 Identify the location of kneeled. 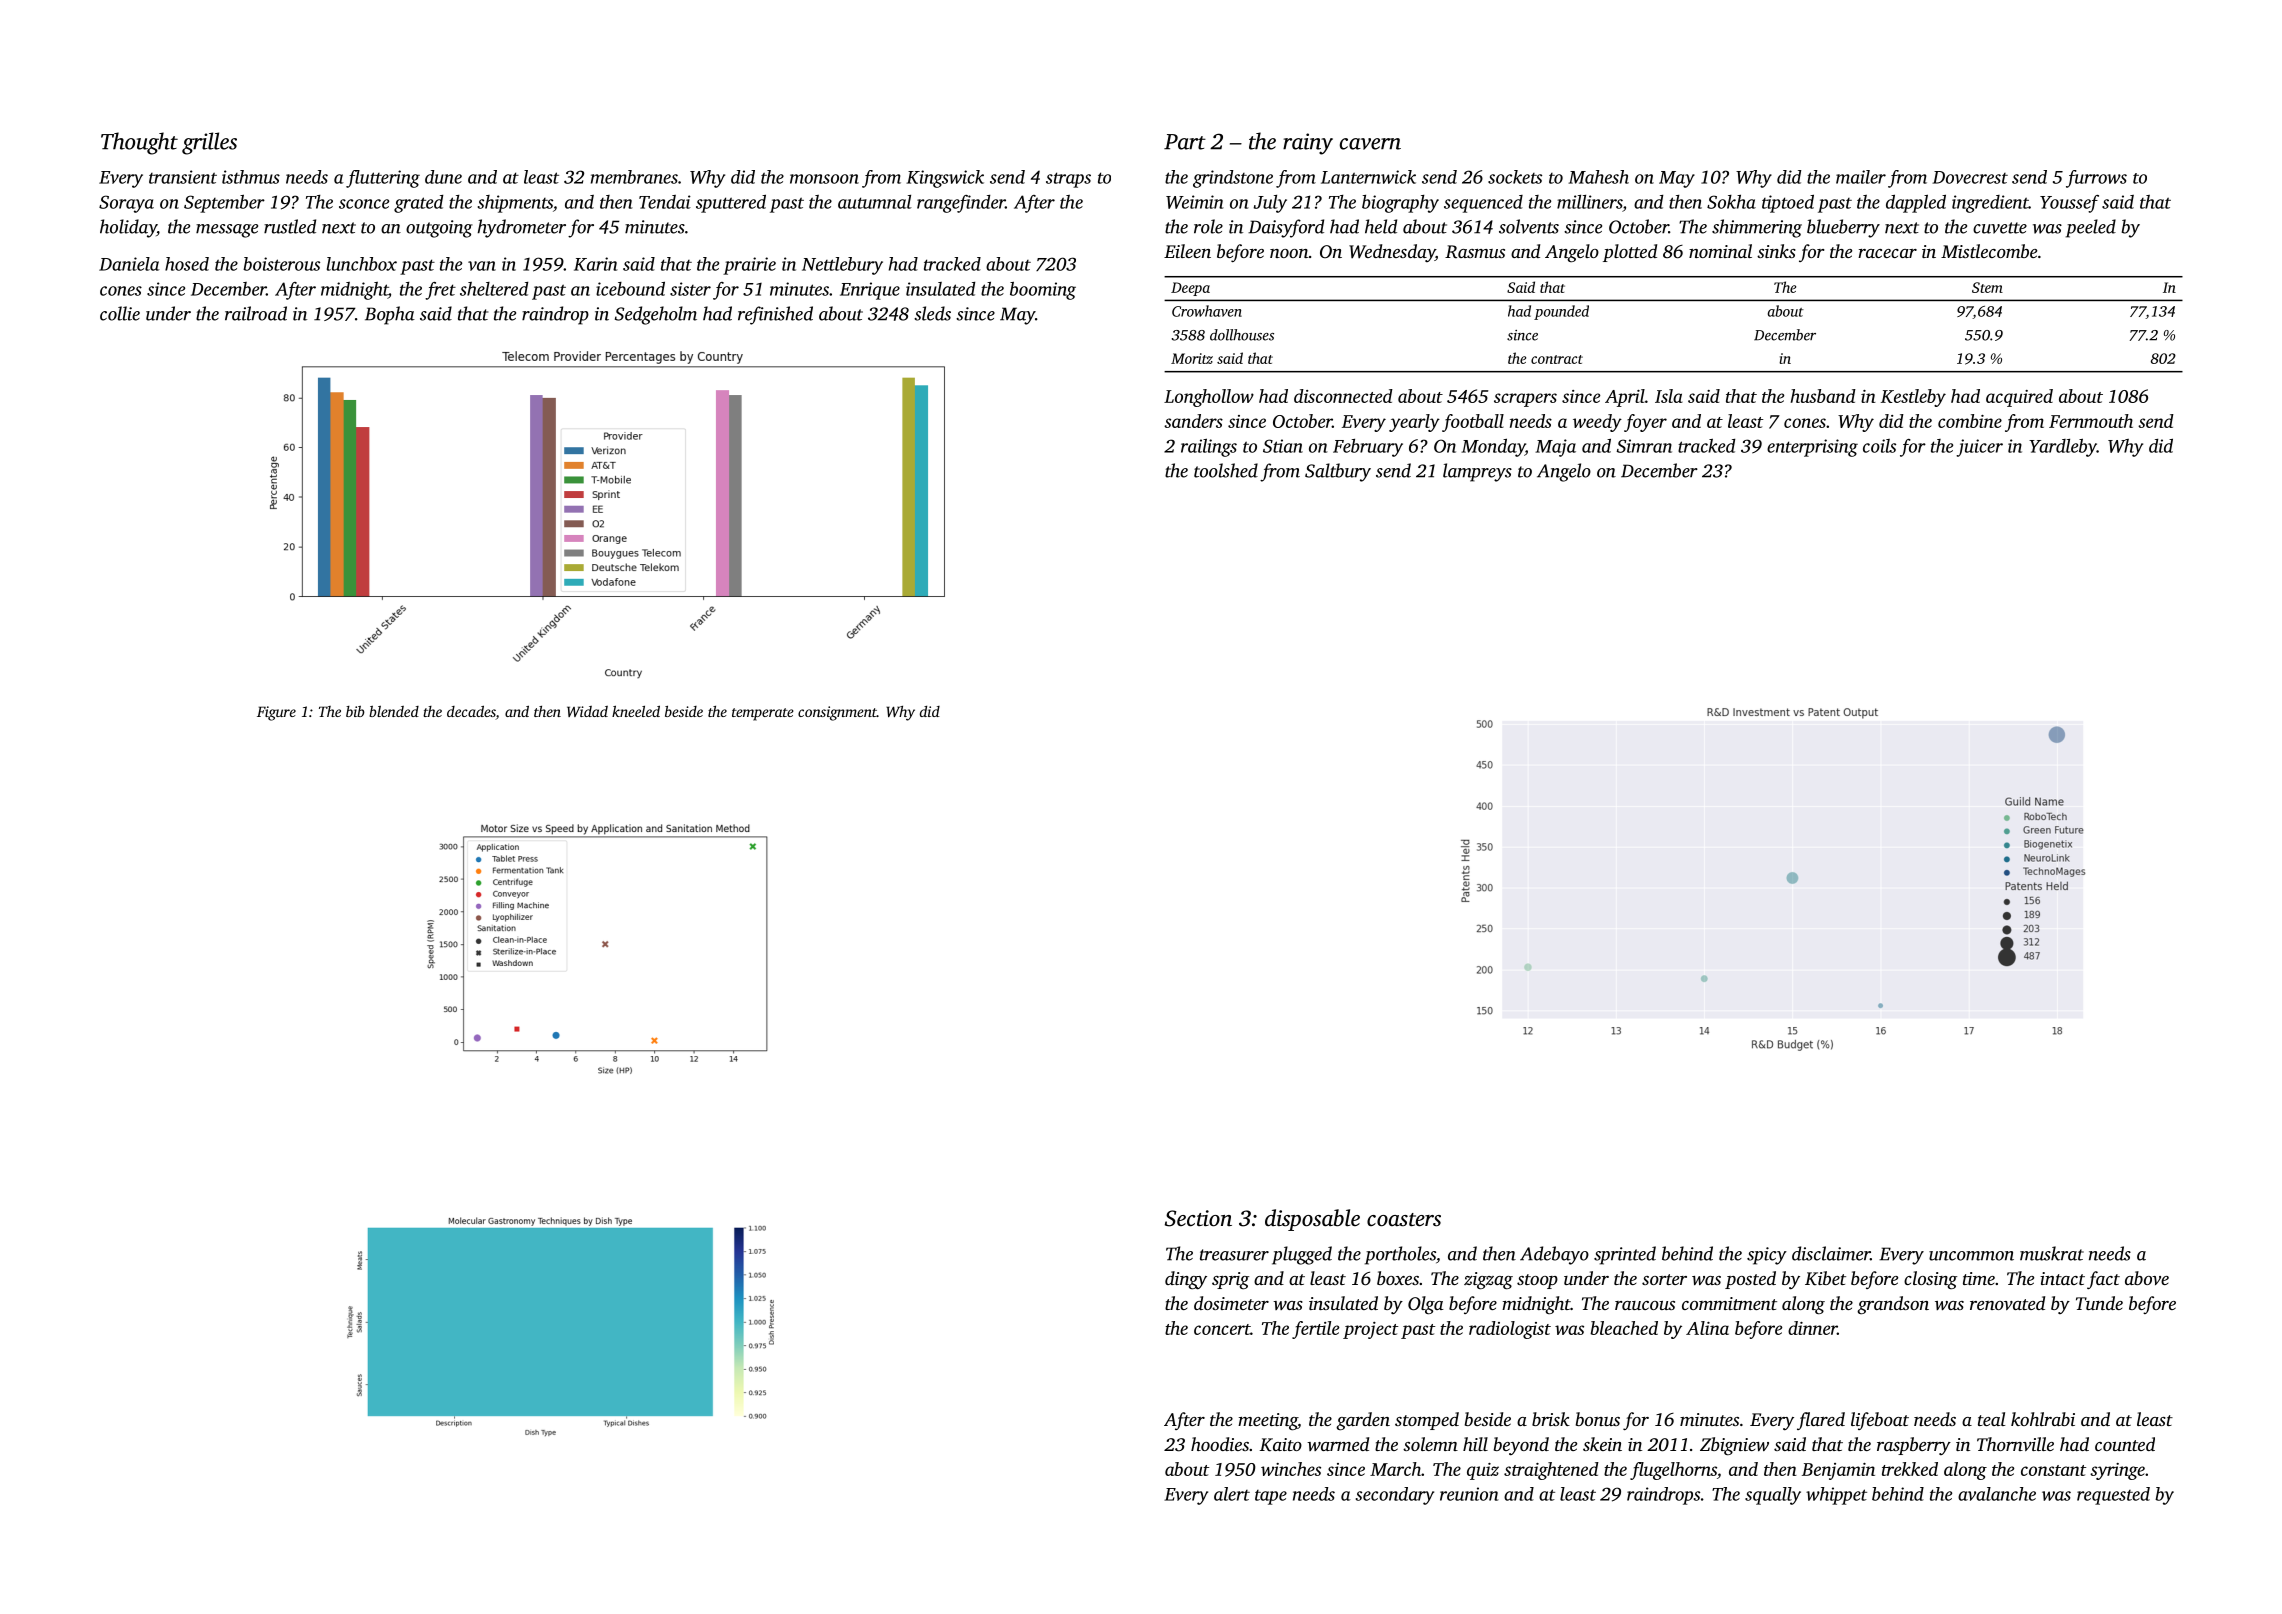
(636, 711).
